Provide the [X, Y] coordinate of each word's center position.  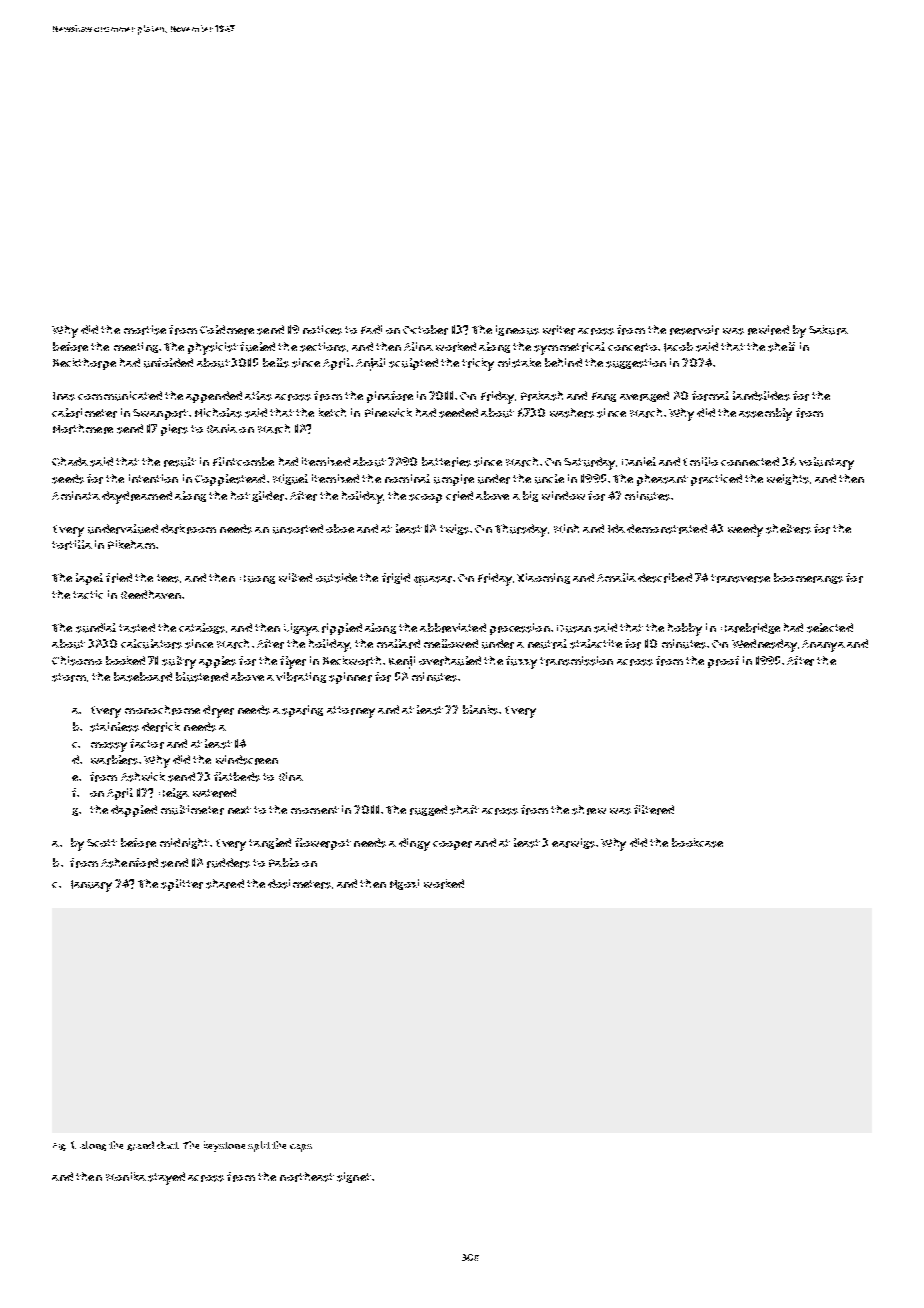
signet [354, 1177]
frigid [396, 578]
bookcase [697, 843]
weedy [745, 530]
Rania [222, 428]
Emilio [700, 461]
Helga [174, 793]
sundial [96, 628]
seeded [458, 413]
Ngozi [404, 884]
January [91, 886]
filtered [654, 810]
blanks [480, 710]
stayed [166, 1178]
